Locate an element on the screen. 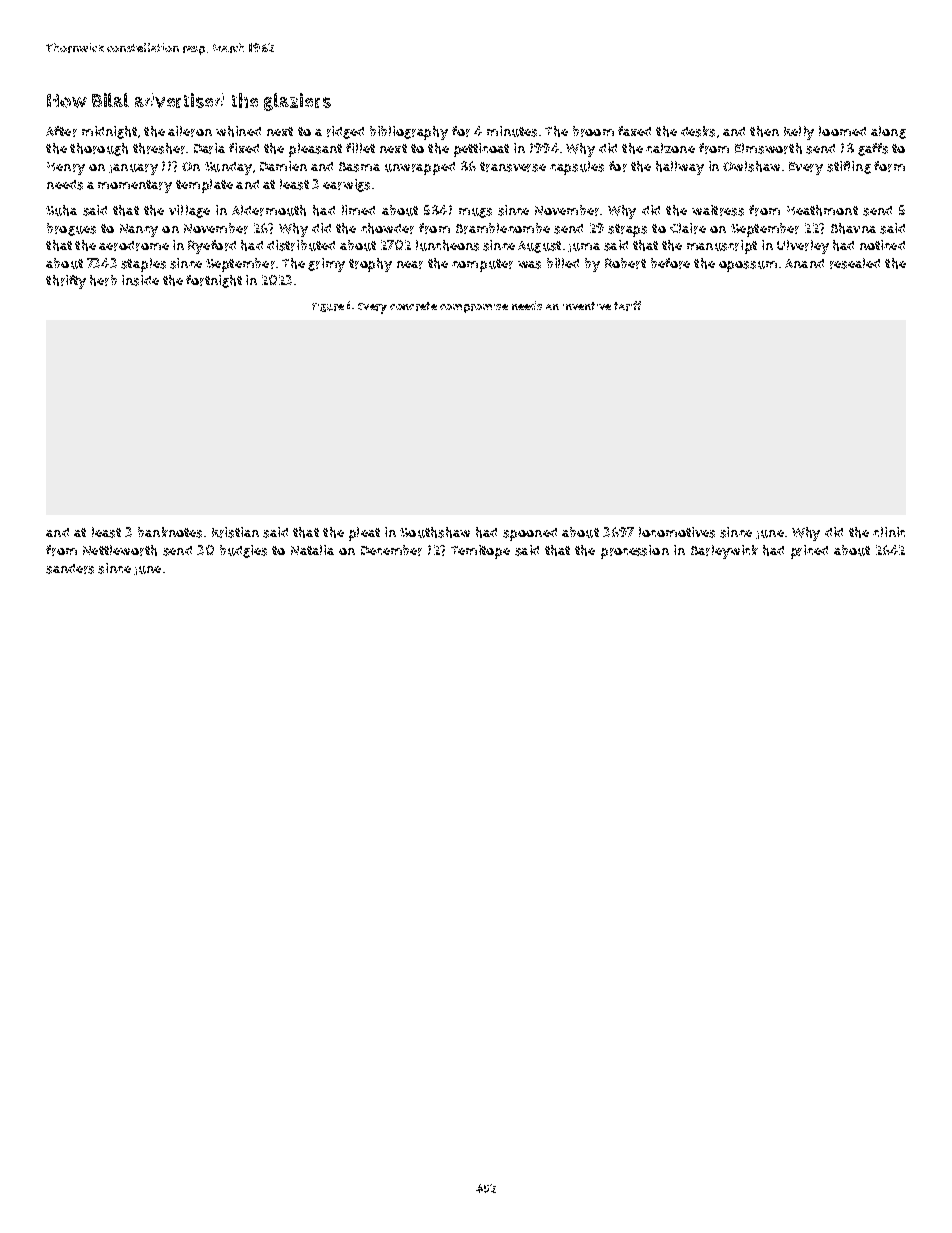 This screenshot has width=952, height=1233. thrifty is located at coordinates (66, 282).
